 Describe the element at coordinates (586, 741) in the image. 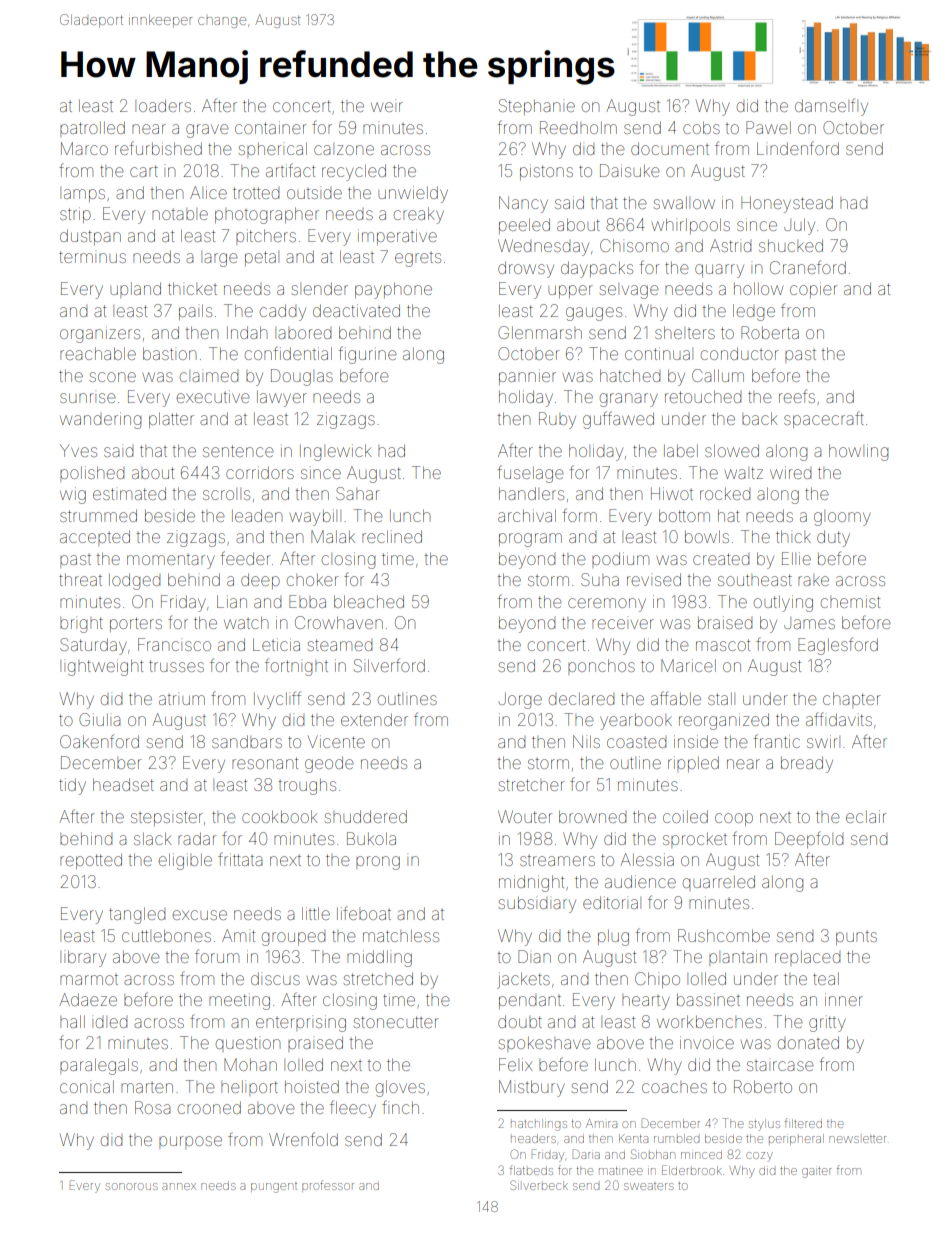

I see `Nils` at that location.
